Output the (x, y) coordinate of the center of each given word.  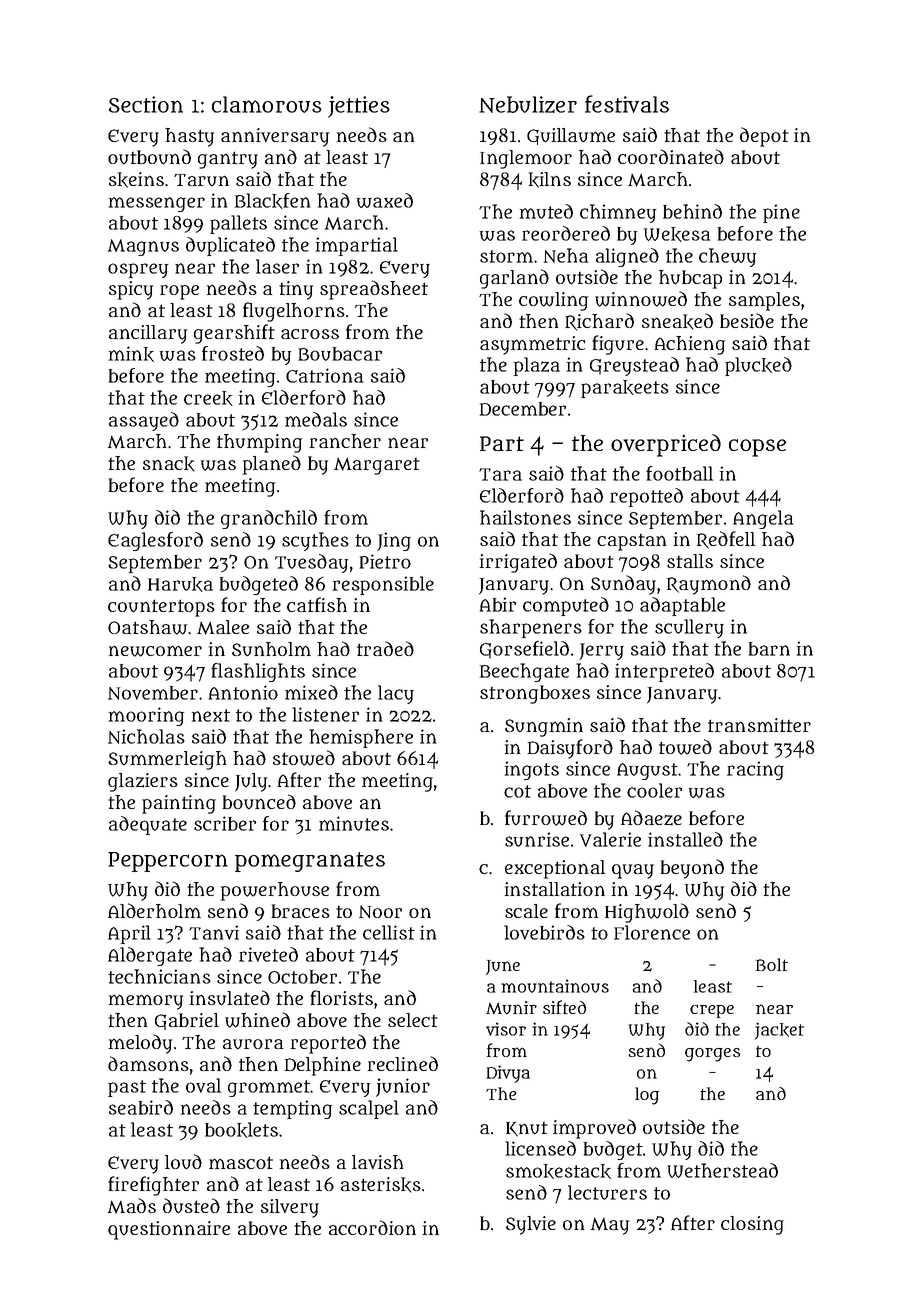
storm (506, 256)
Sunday (623, 585)
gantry (228, 160)
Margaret (377, 466)
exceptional (555, 869)
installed (685, 839)
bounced (259, 802)
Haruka (180, 584)
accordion (372, 1227)
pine (781, 213)
